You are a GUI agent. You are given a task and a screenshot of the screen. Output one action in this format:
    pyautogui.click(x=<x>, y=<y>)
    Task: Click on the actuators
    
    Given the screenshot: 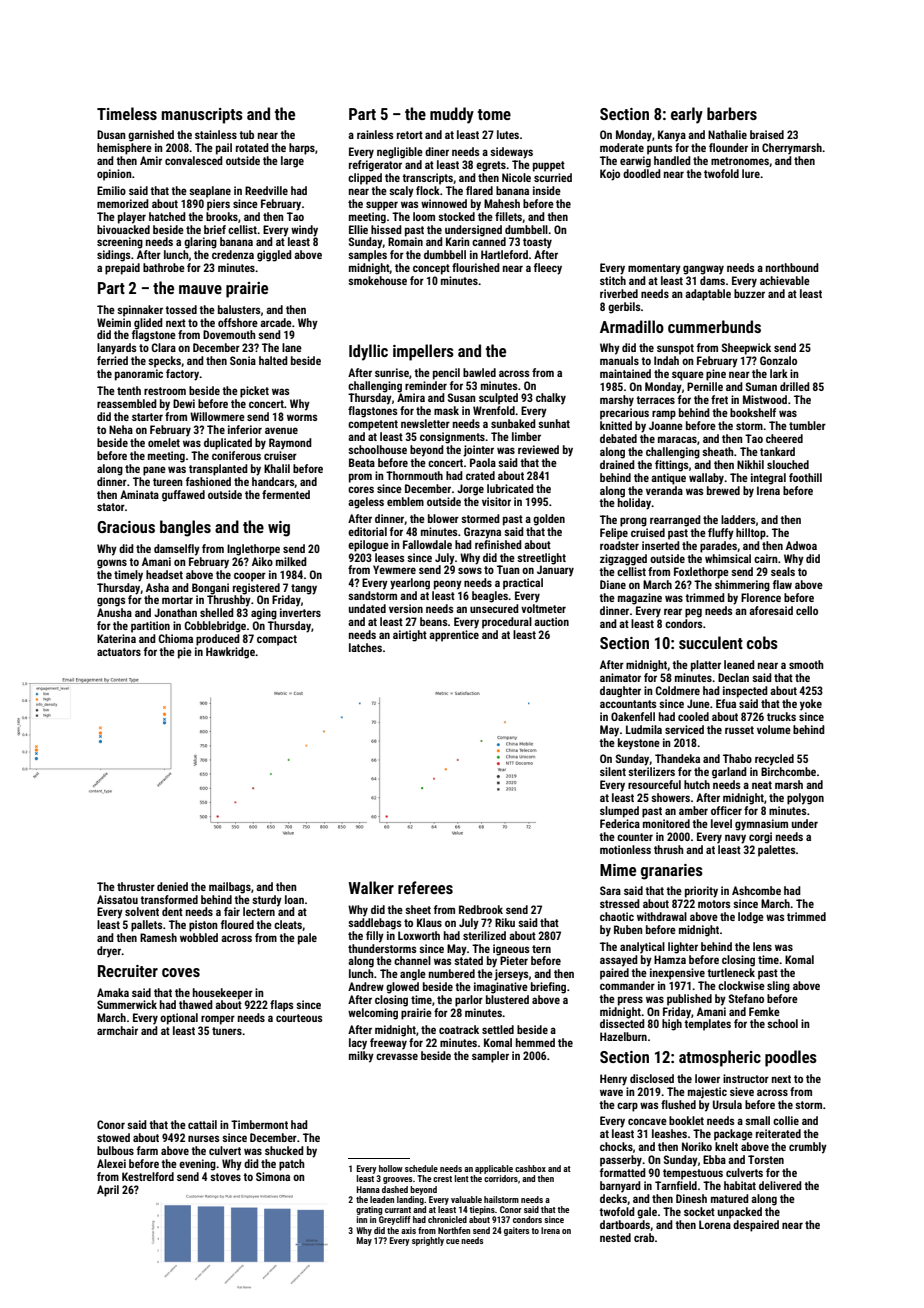 What is the action you would take?
    pyautogui.click(x=119, y=652)
